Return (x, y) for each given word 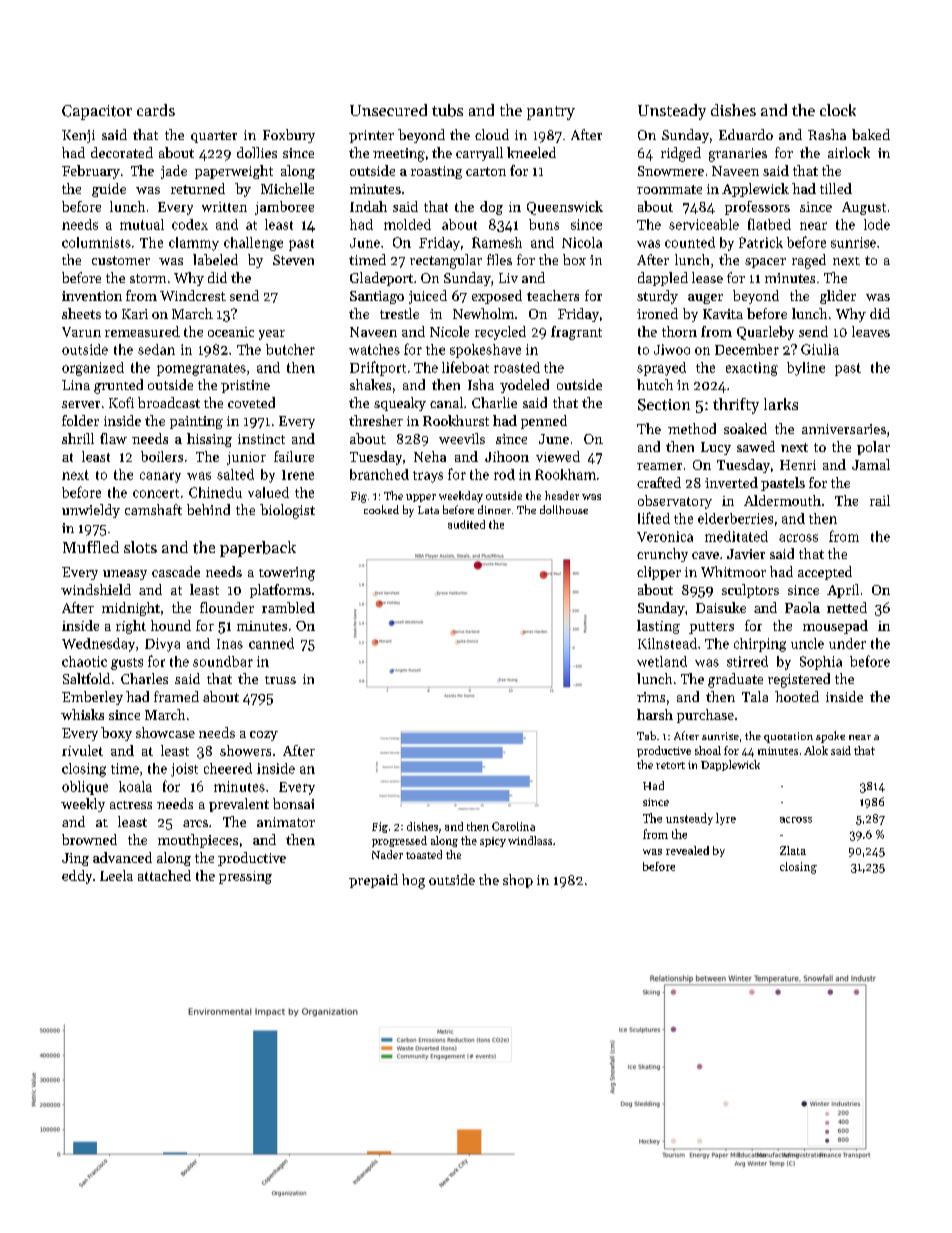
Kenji (78, 136)
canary (160, 477)
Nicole (449, 331)
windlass (530, 840)
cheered (228, 768)
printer (371, 136)
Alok (816, 750)
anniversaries (844, 429)
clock (838, 110)
